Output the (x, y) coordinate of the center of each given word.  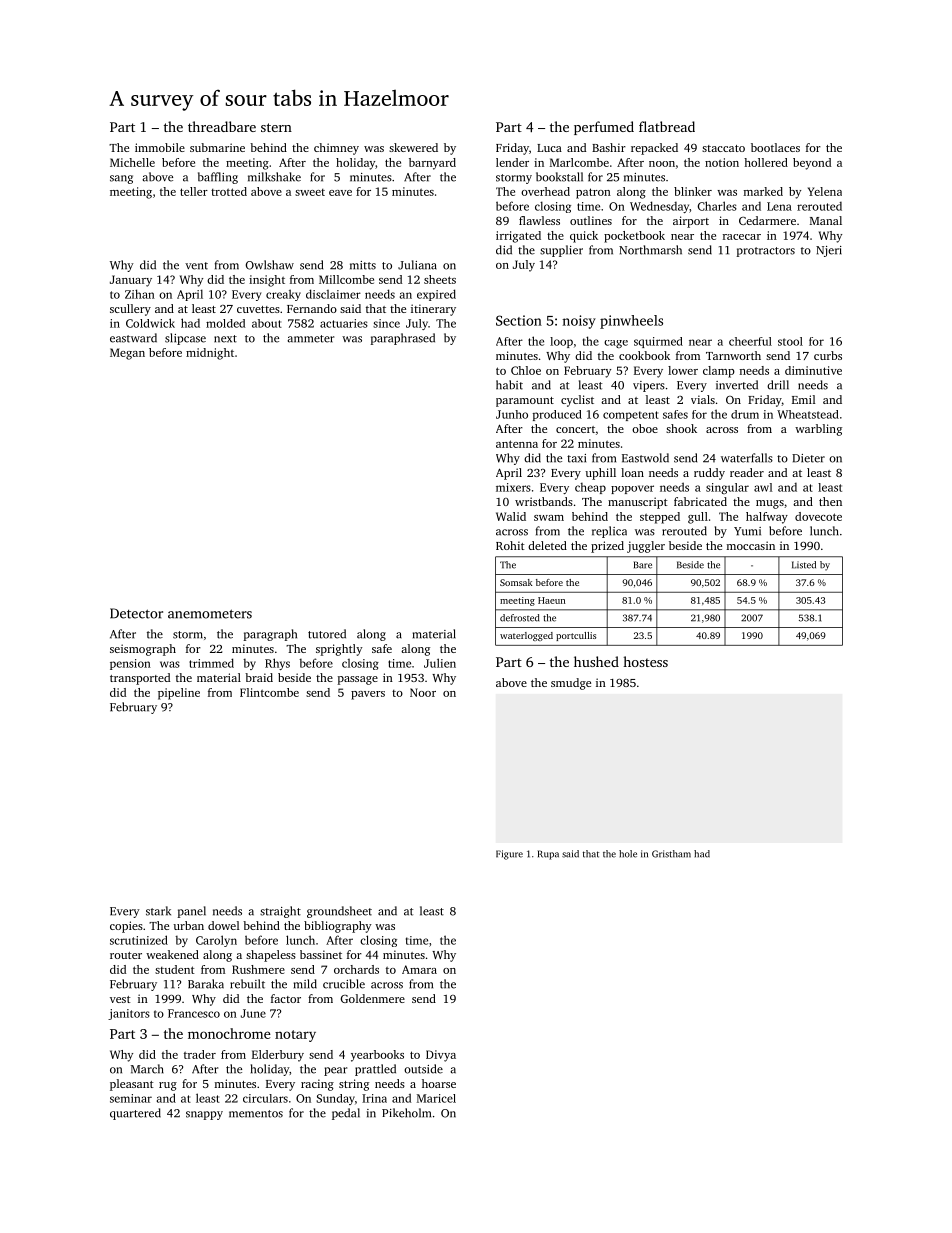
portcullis (576, 636)
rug (168, 1086)
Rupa (548, 855)
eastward (133, 338)
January (131, 281)
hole (628, 854)
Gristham (671, 854)
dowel (223, 925)
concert (575, 429)
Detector (136, 613)
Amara (419, 969)
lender (512, 162)
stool (790, 341)
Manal (826, 220)
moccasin (751, 545)
